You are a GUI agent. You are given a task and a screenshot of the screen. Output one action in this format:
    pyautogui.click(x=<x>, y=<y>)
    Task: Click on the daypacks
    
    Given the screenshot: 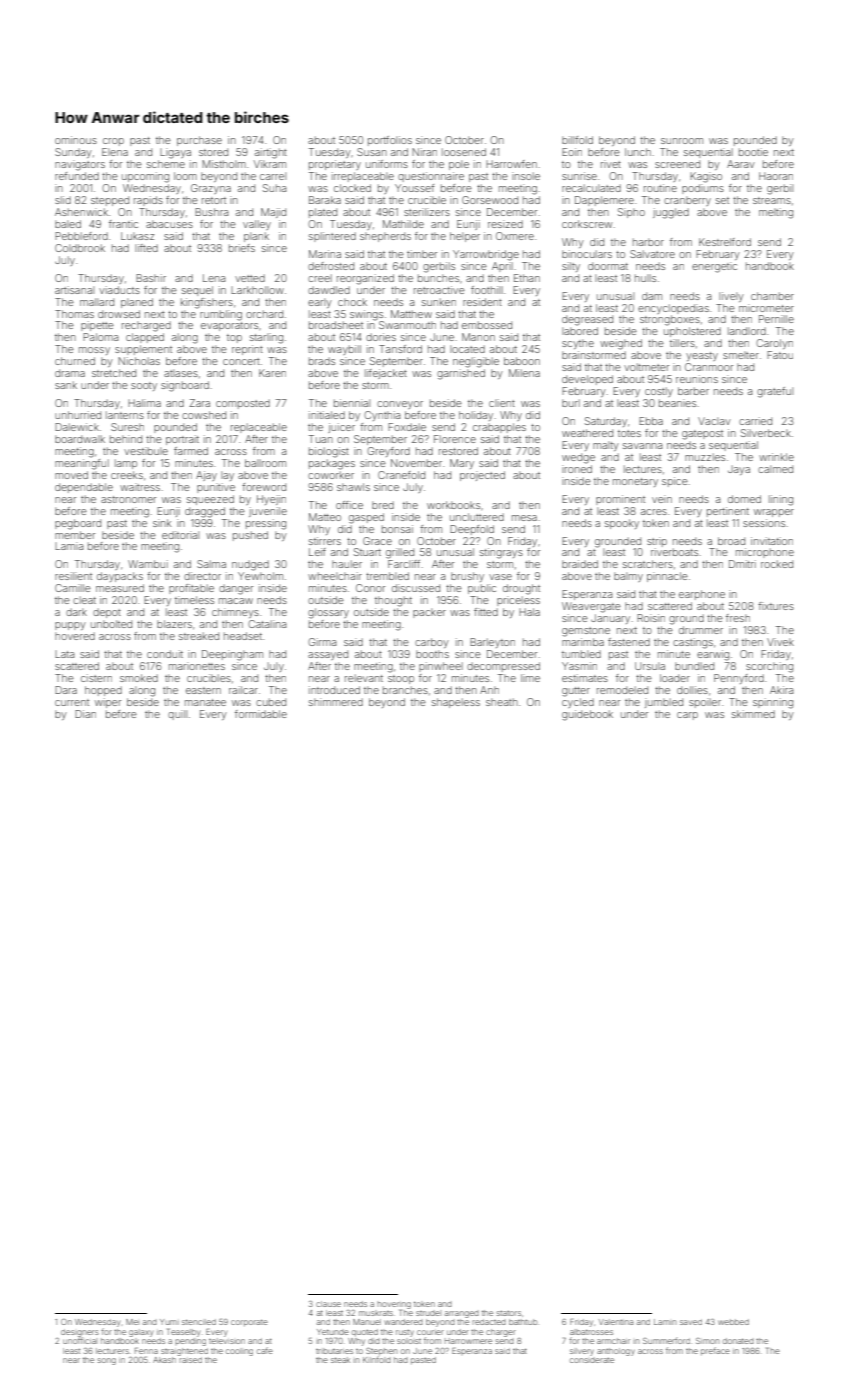 What is the action you would take?
    pyautogui.click(x=120, y=577)
